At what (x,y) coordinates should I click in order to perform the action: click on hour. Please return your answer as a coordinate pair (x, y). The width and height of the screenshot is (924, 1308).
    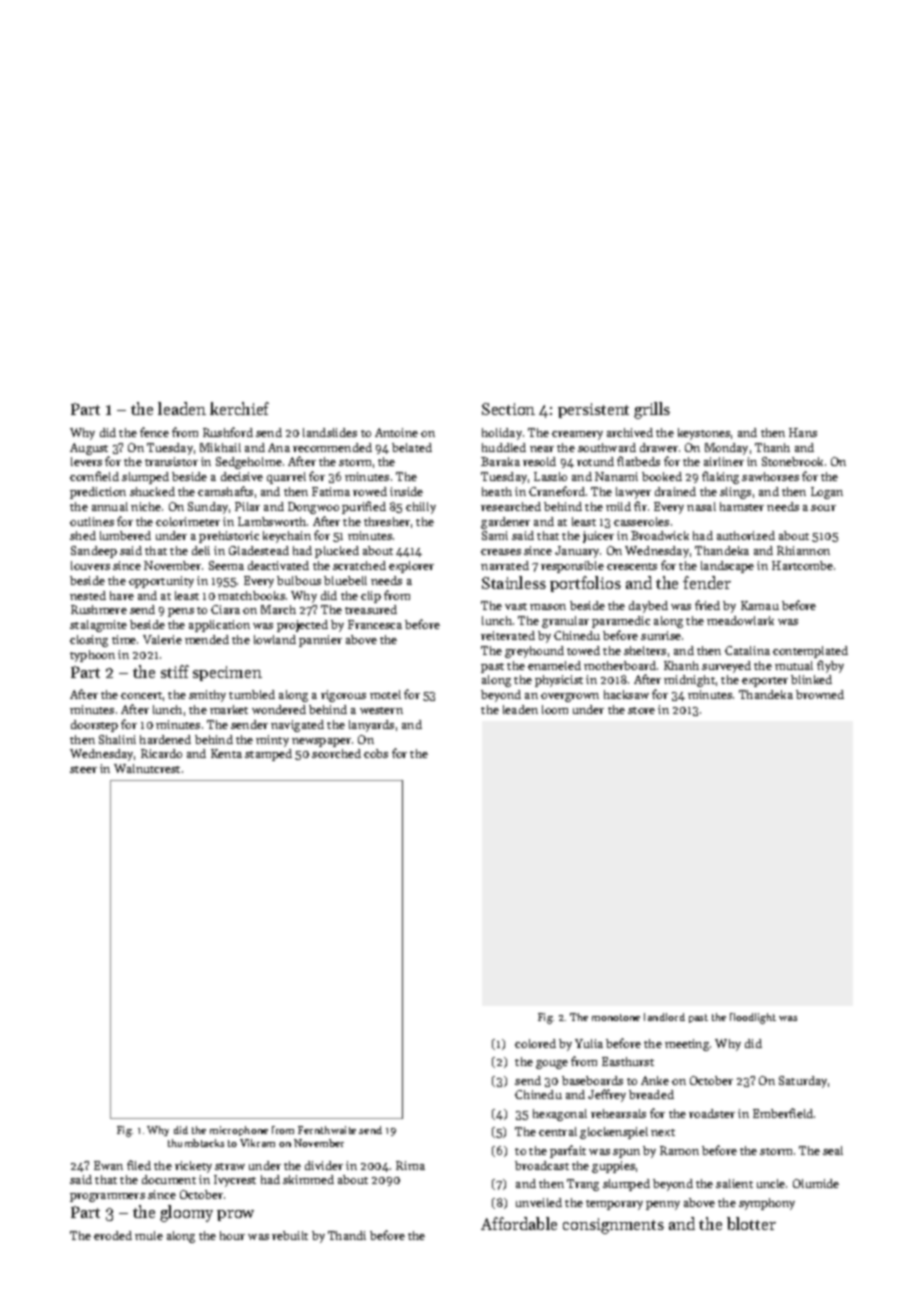
    Looking at the image, I should click on (232, 1235).
